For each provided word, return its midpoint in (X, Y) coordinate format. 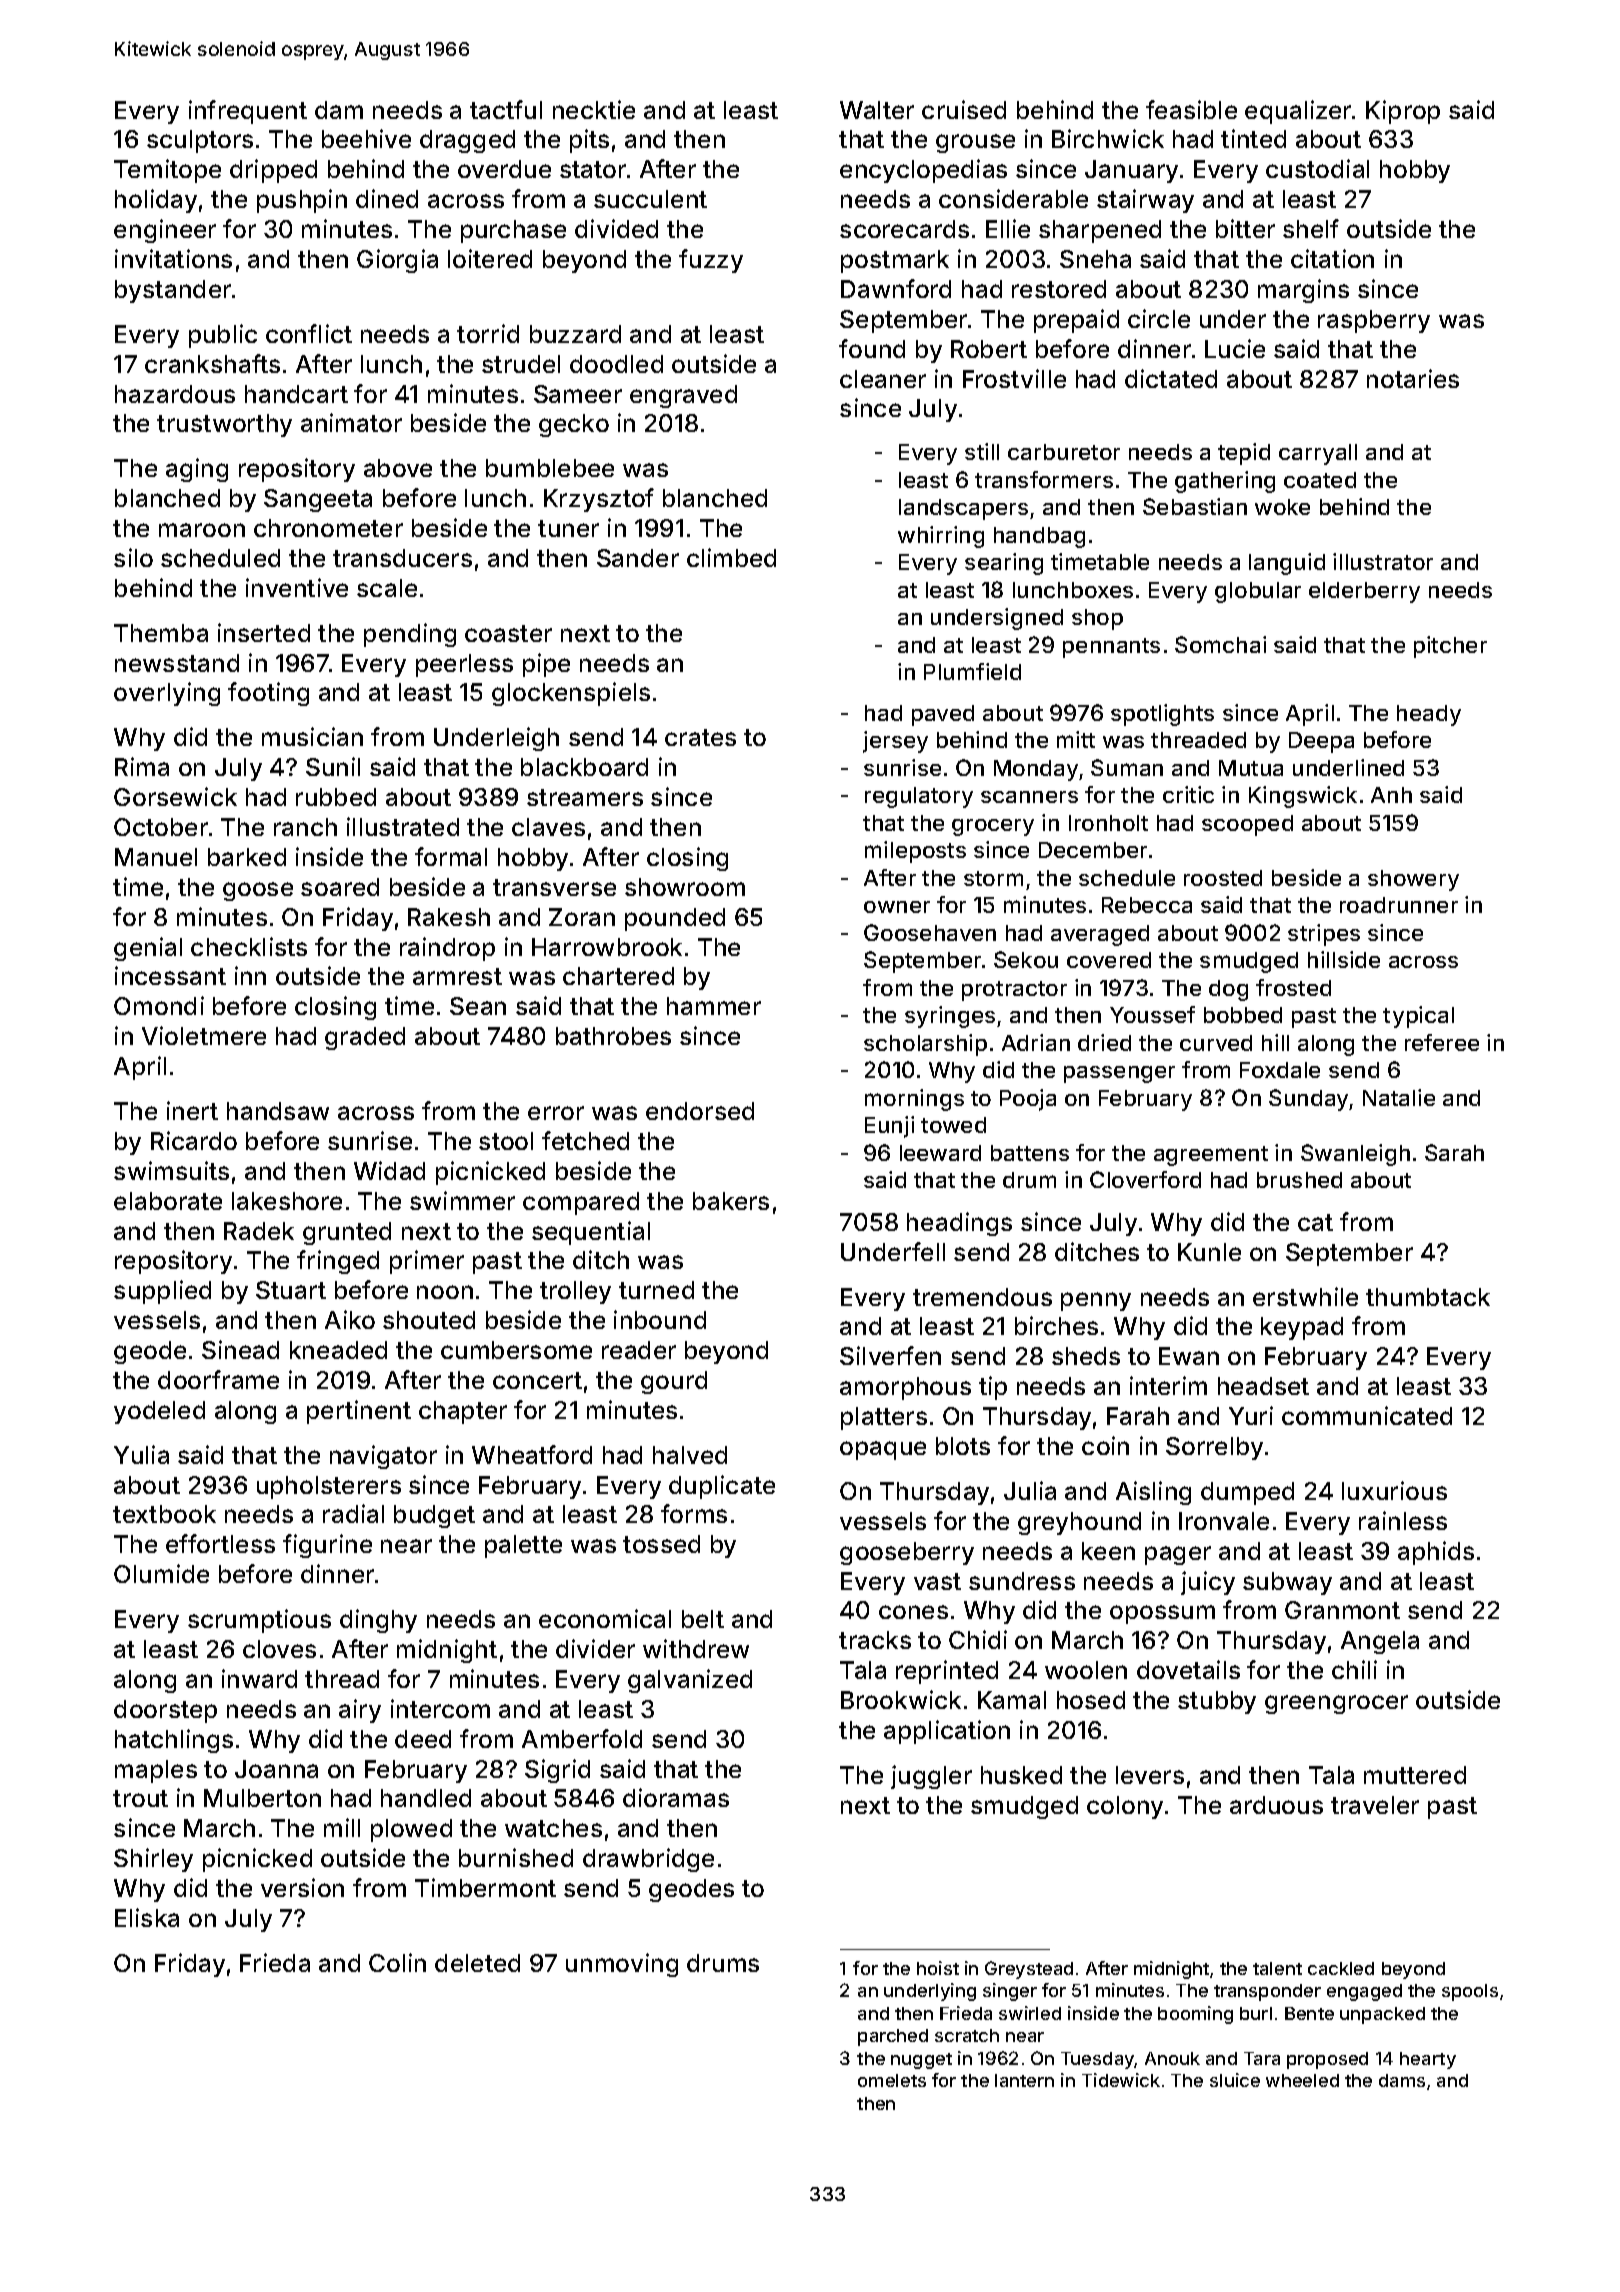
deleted (477, 1963)
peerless (464, 665)
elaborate (168, 1201)
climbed (731, 557)
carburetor (1064, 452)
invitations (173, 258)
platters (884, 1418)
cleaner (883, 379)
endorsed (700, 1111)
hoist (938, 1968)
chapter (463, 1412)
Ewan (1189, 1356)
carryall (1318, 454)
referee (1442, 1042)
